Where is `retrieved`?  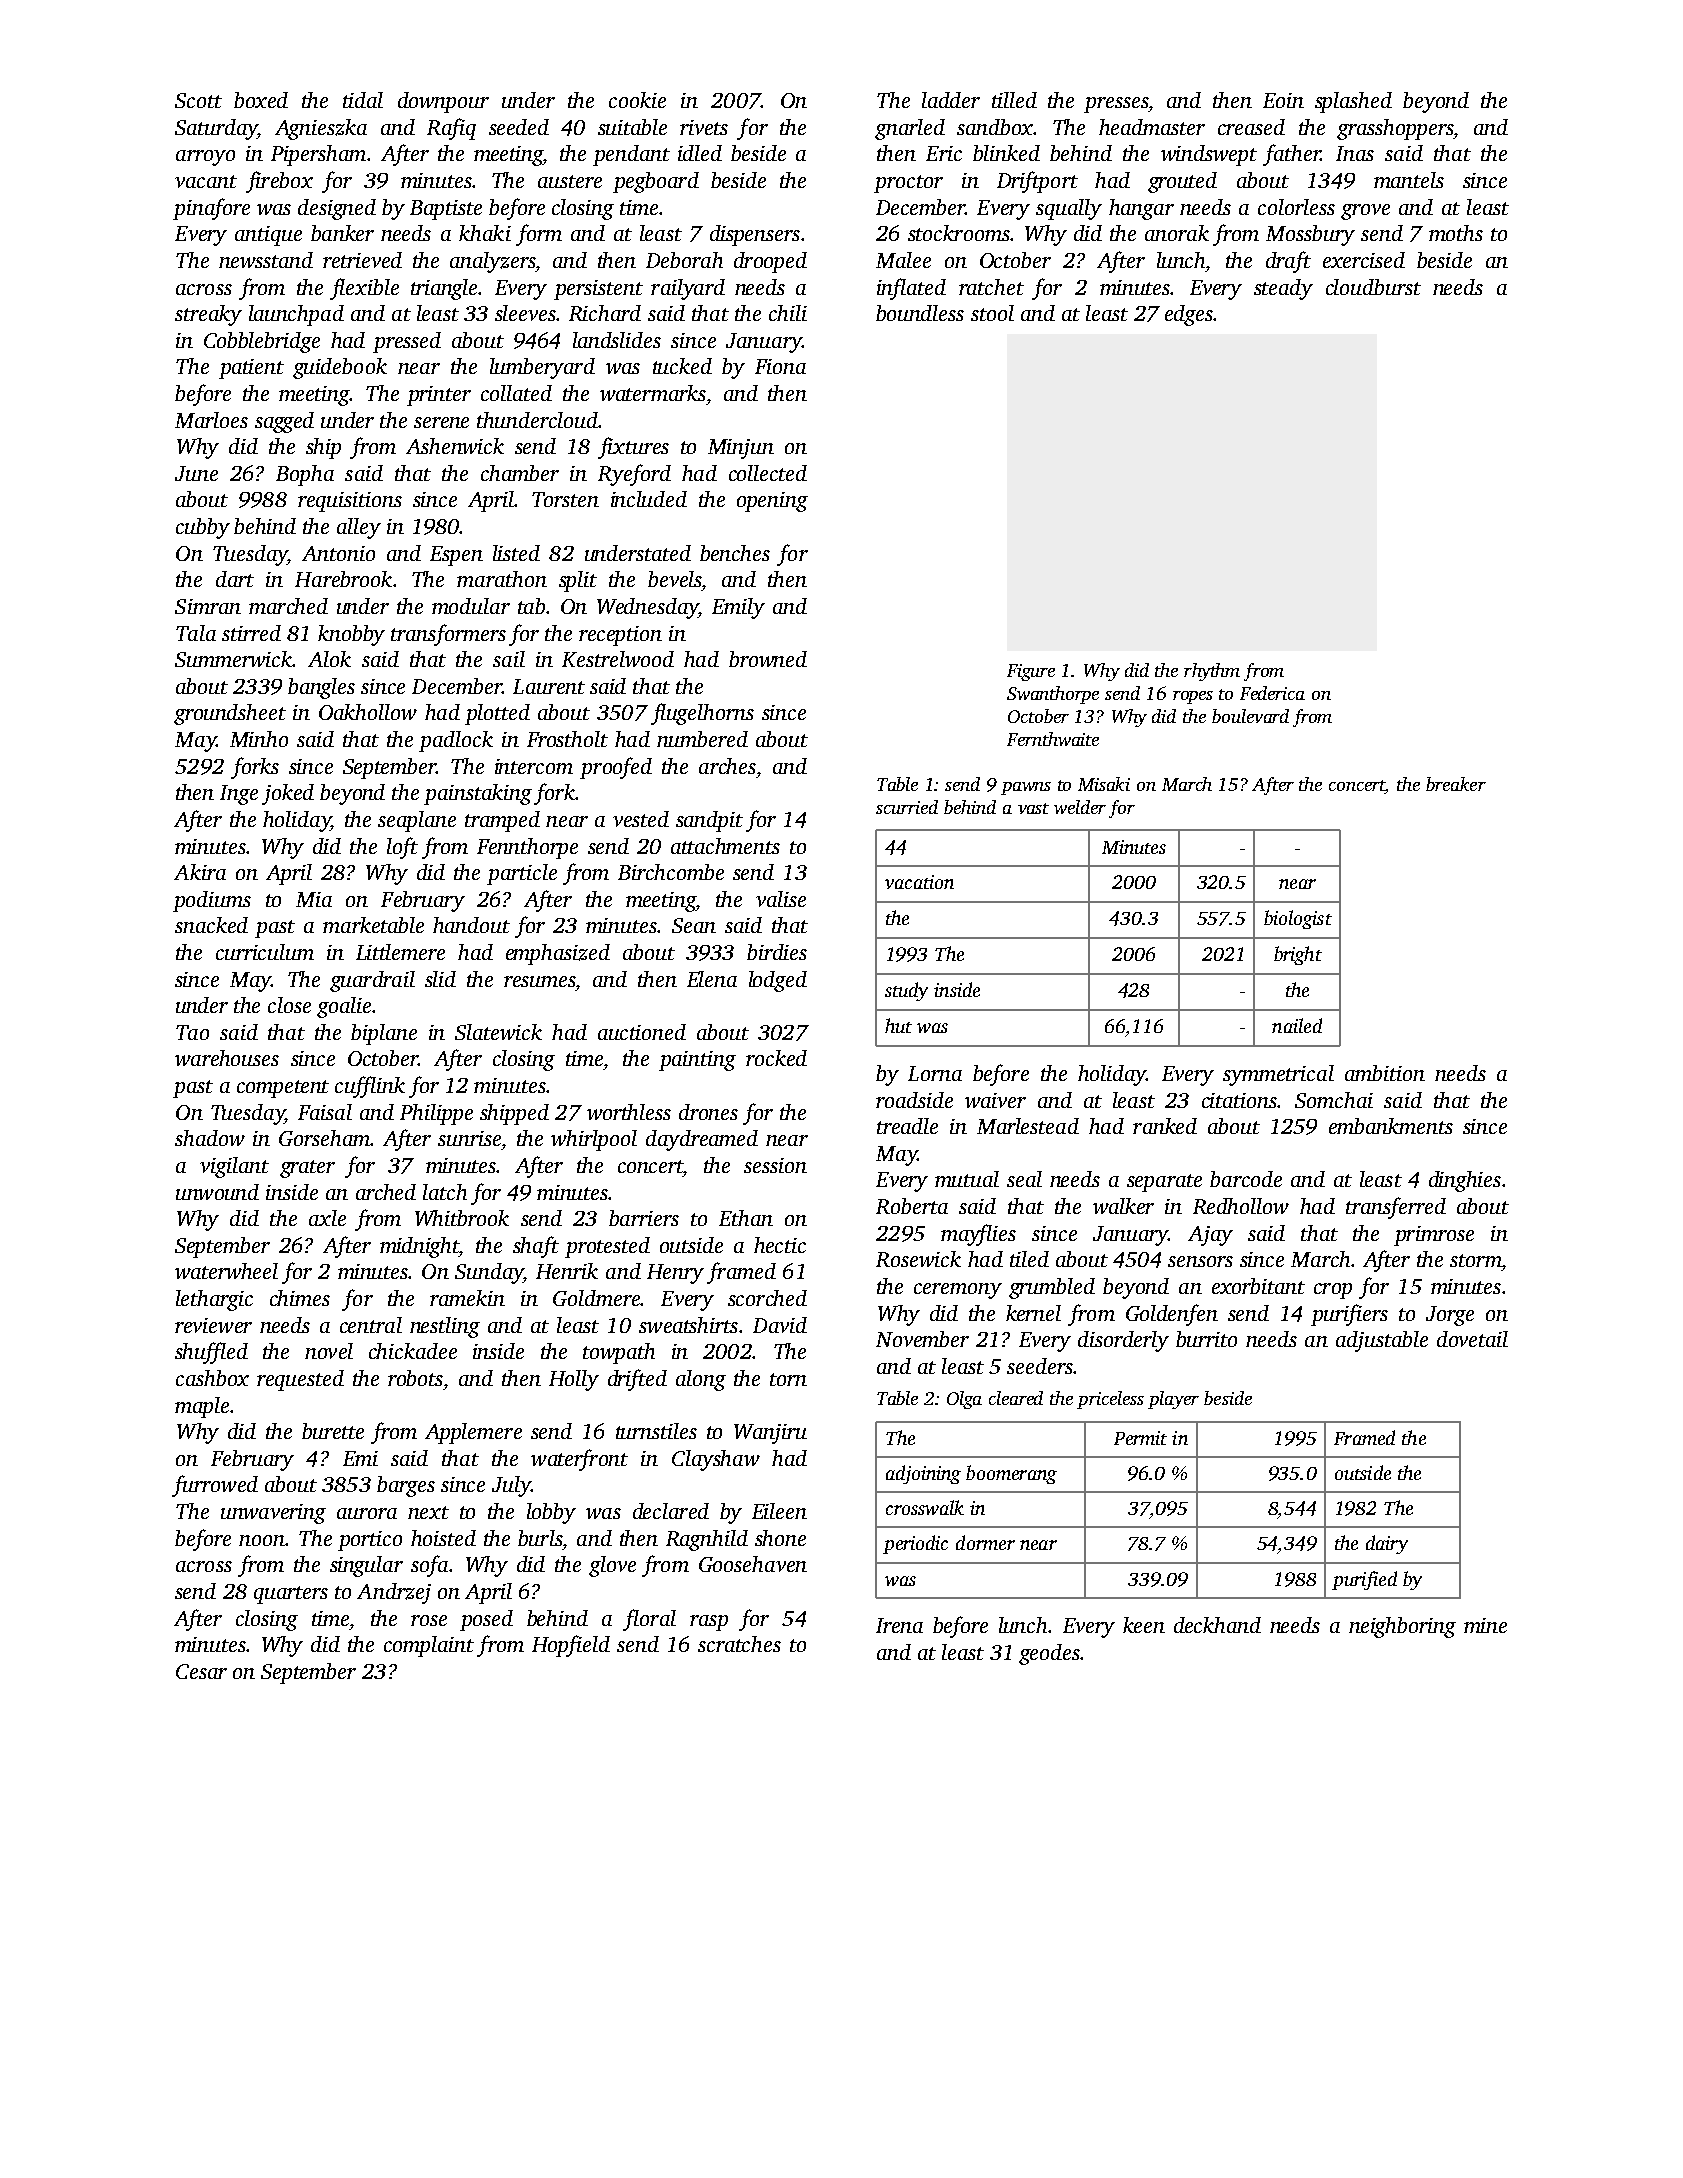 retrieved is located at coordinates (362, 260).
